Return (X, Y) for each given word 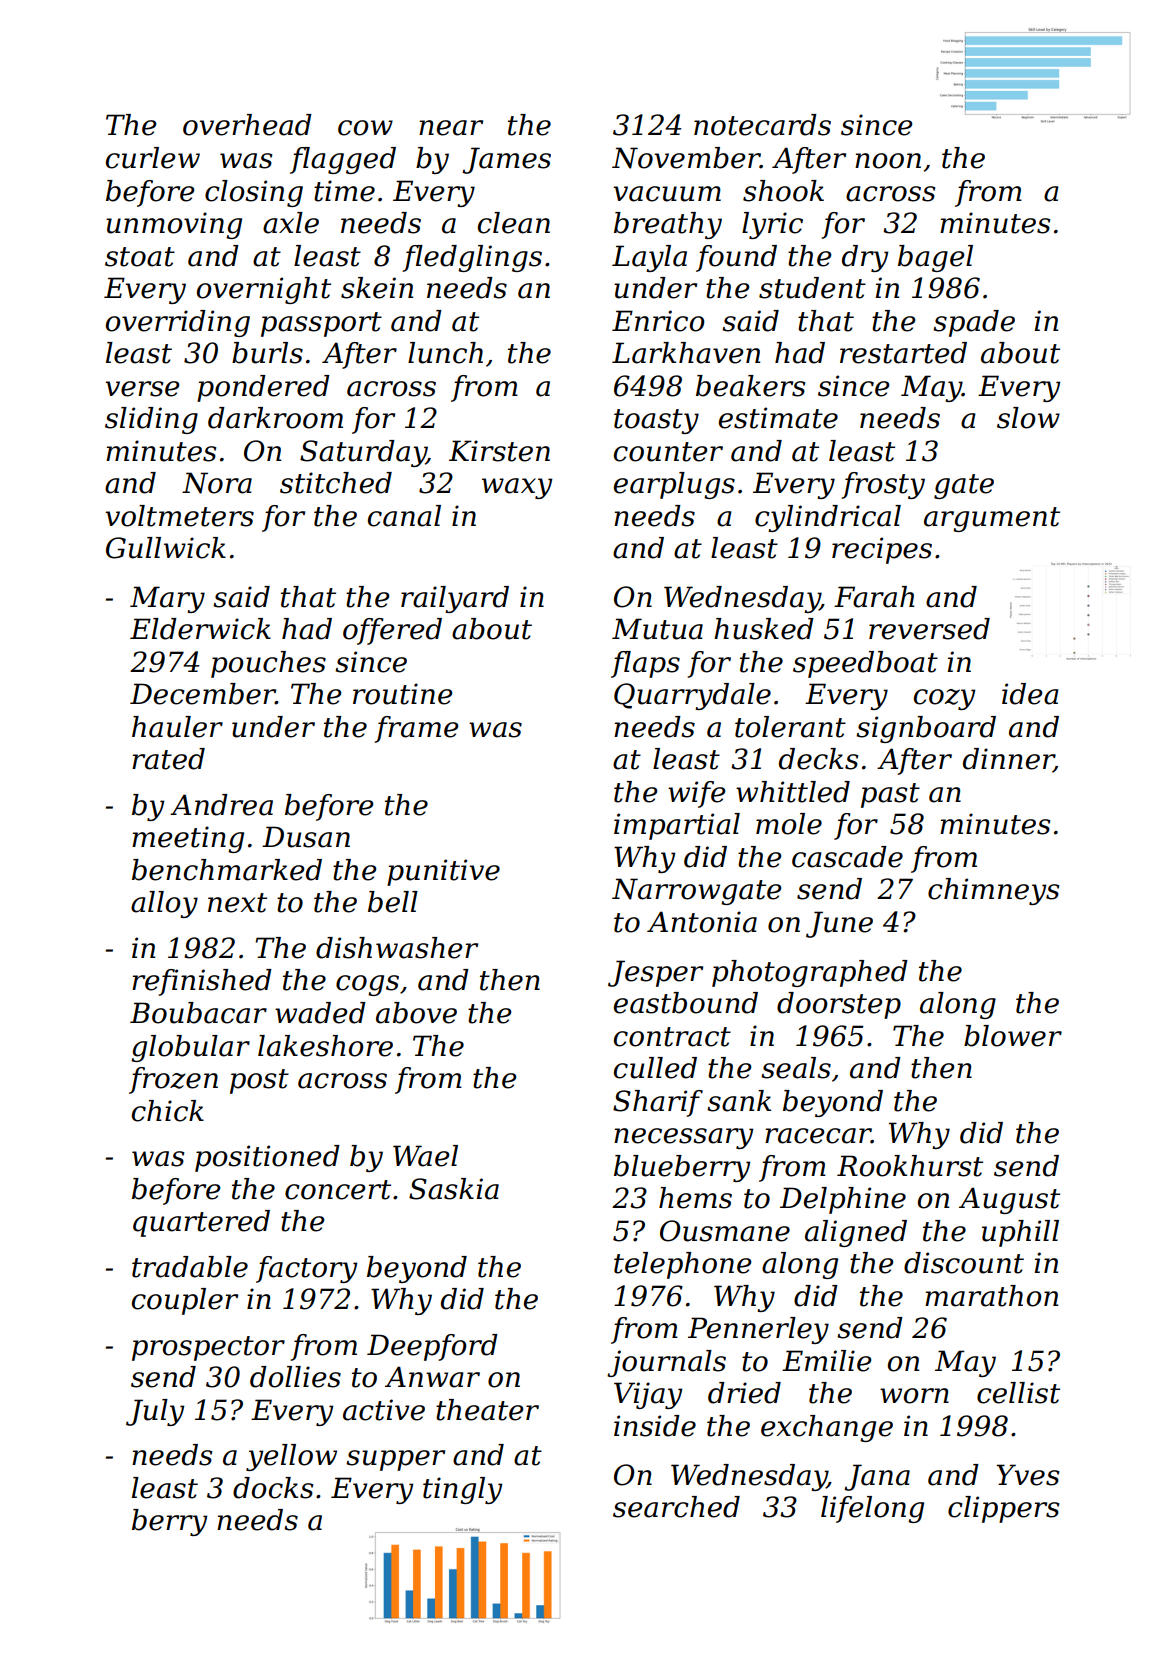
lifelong (872, 1509)
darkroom (275, 418)
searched (676, 1507)
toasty (656, 421)
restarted (903, 353)
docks (273, 1488)
